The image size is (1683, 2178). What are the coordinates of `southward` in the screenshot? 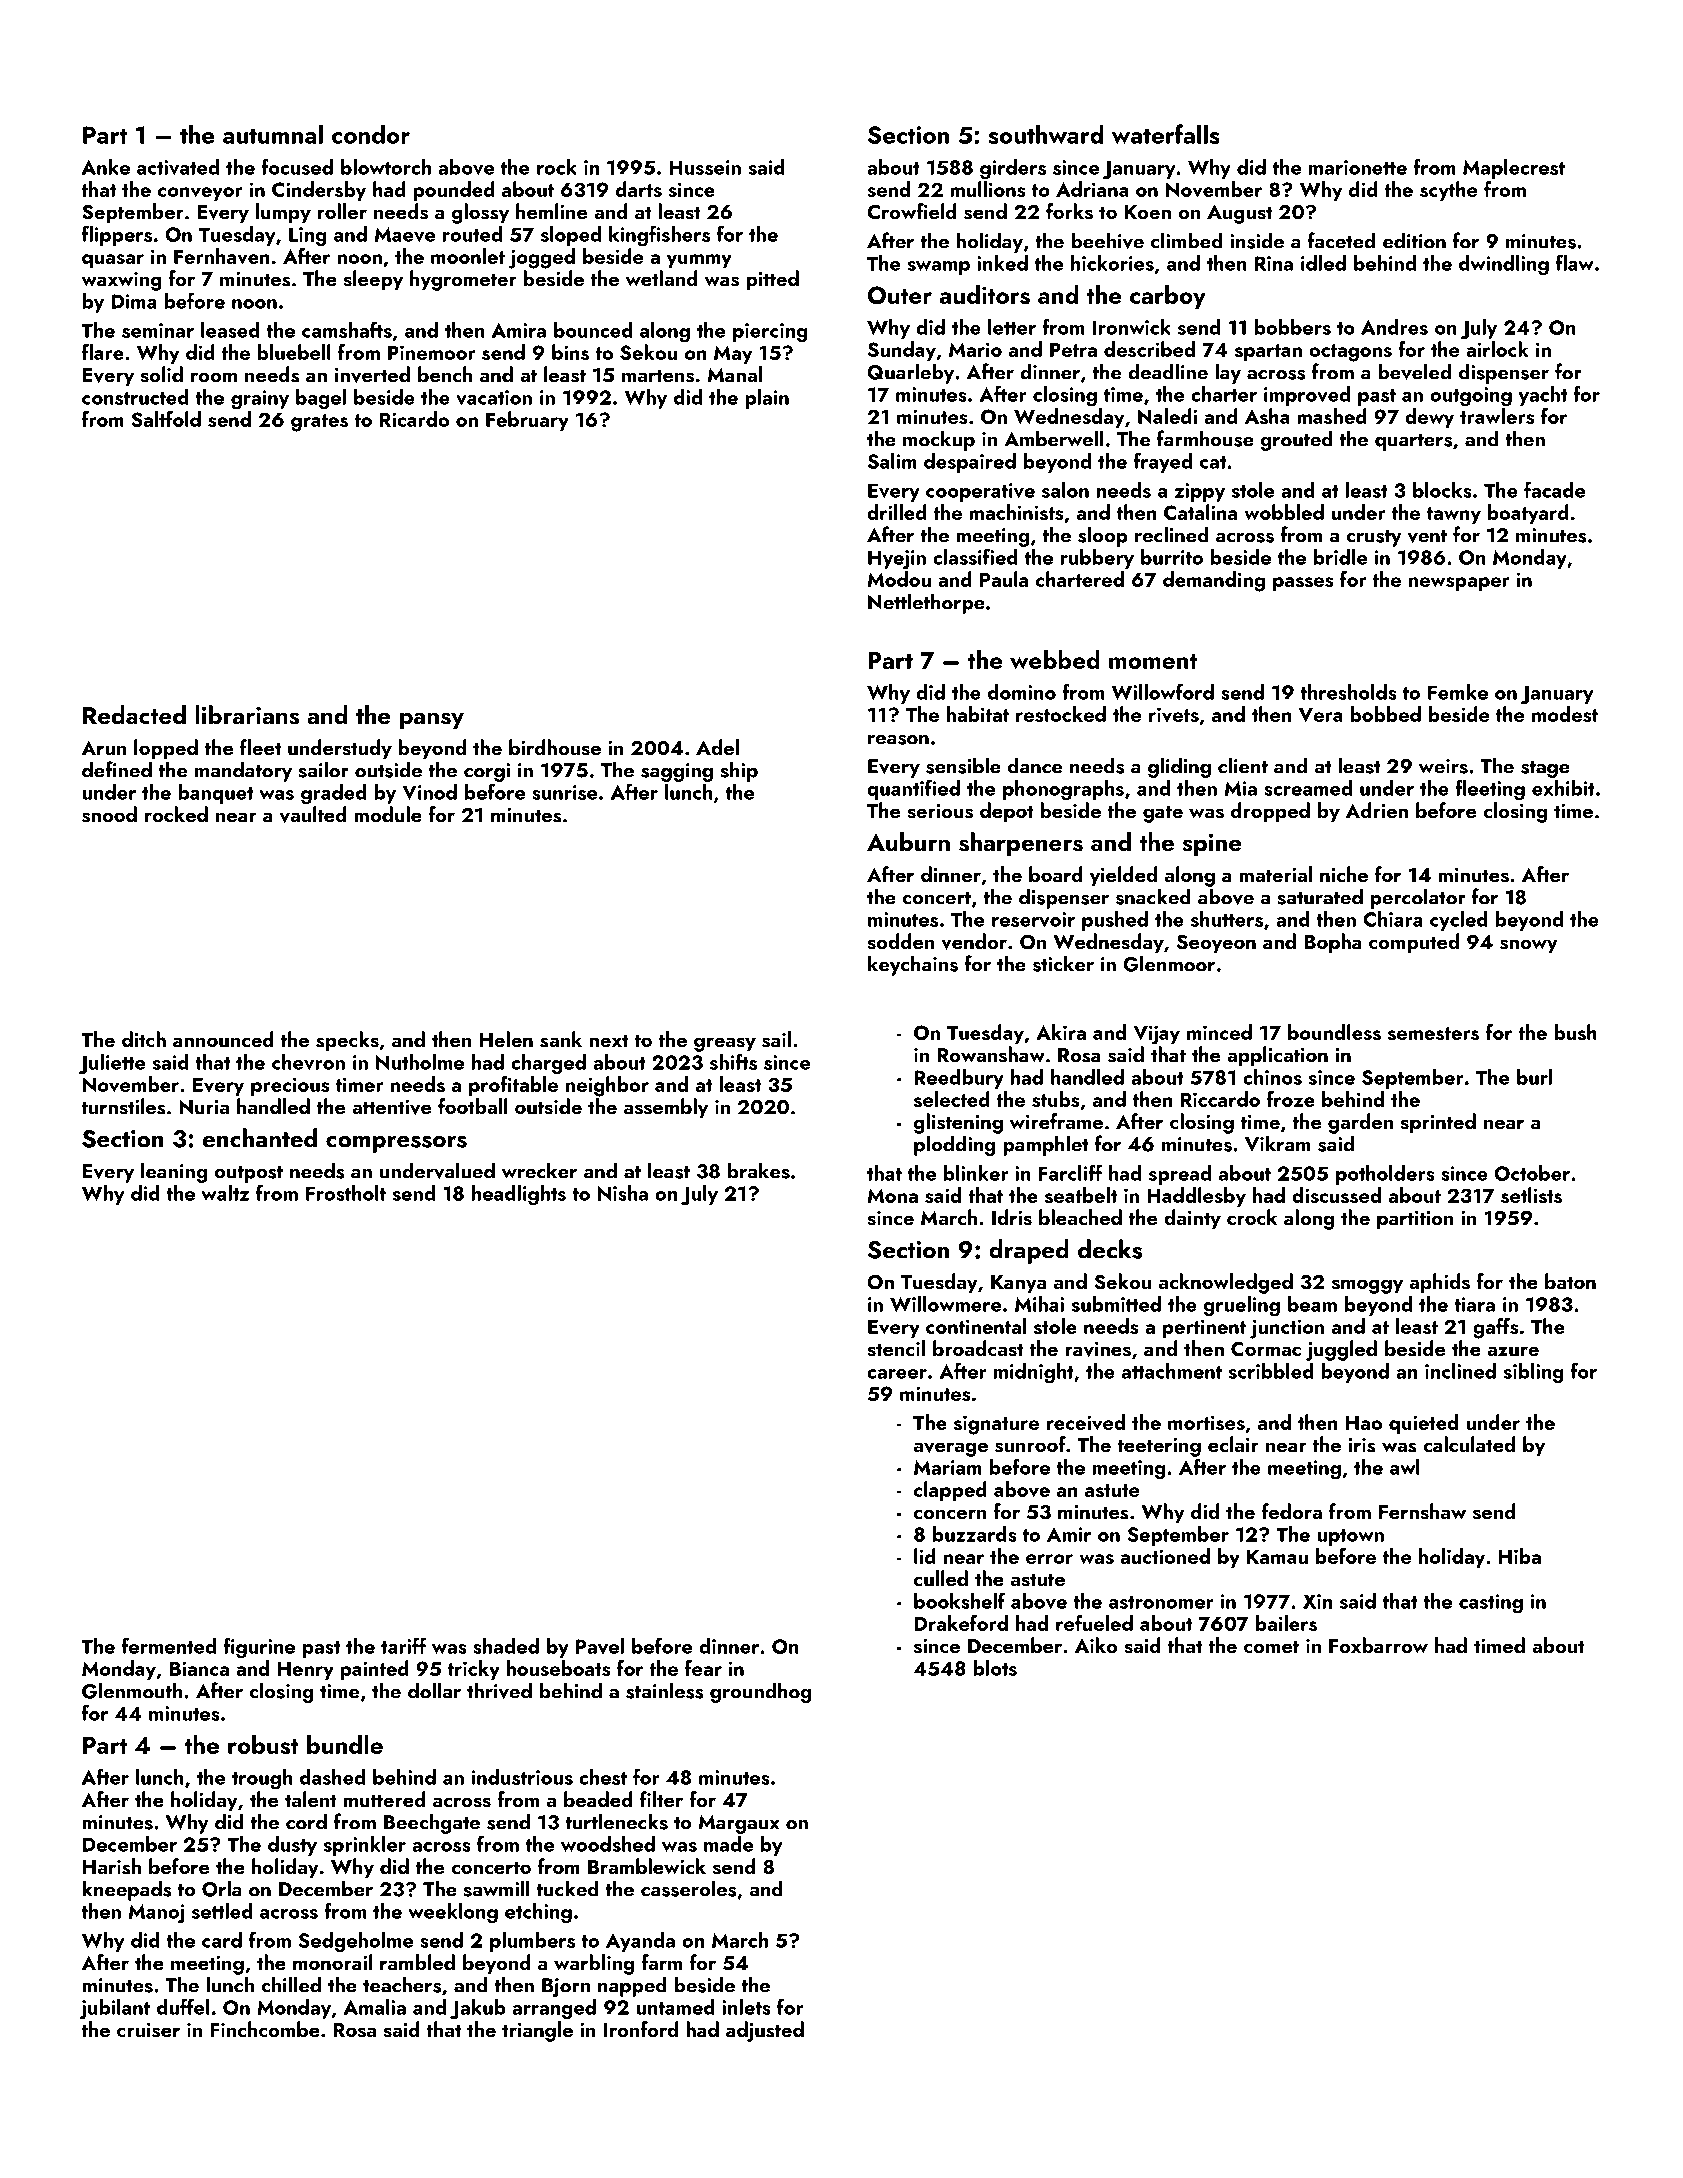 It's located at (1046, 134).
